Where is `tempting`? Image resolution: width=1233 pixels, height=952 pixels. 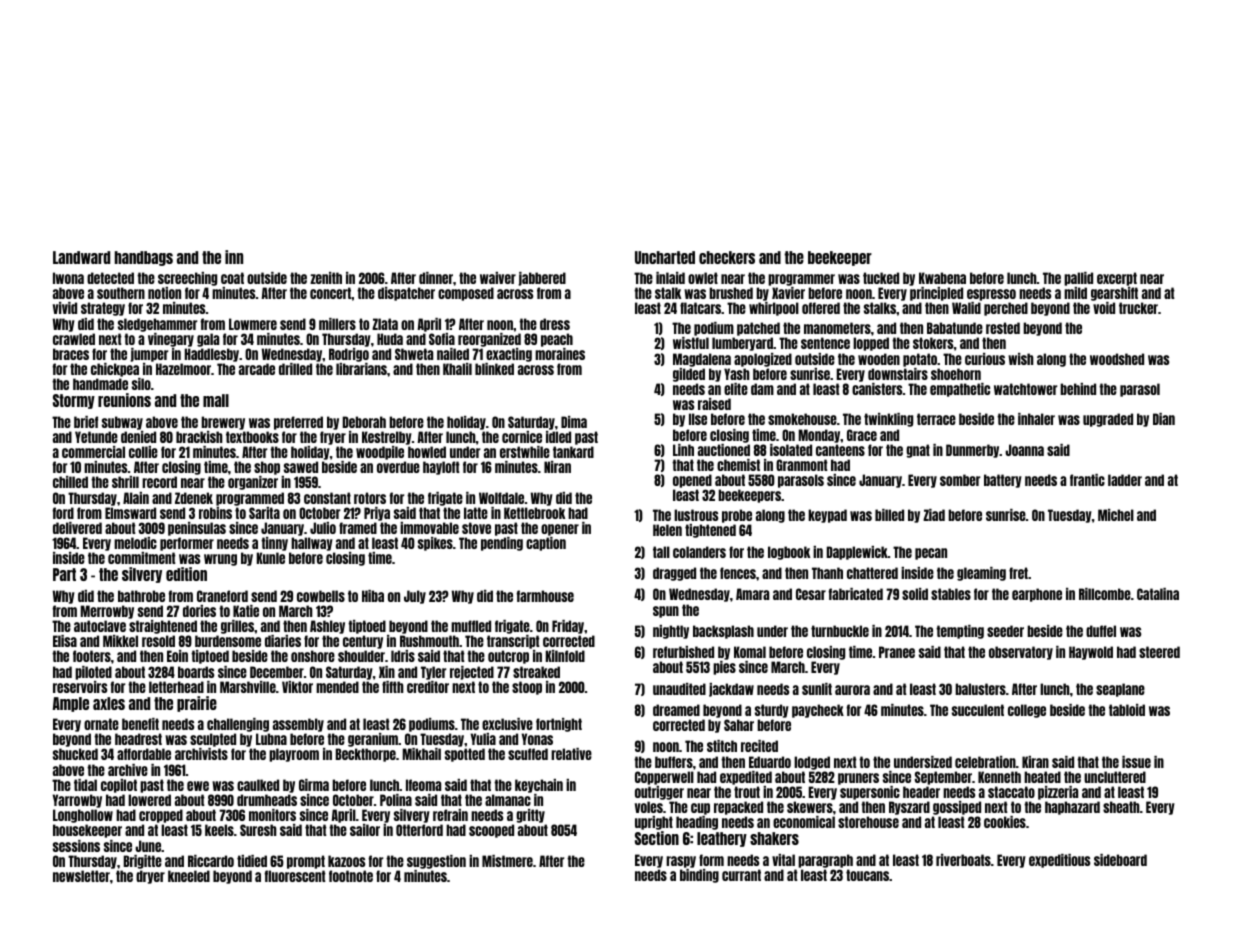
tempting is located at coordinates (960, 632).
